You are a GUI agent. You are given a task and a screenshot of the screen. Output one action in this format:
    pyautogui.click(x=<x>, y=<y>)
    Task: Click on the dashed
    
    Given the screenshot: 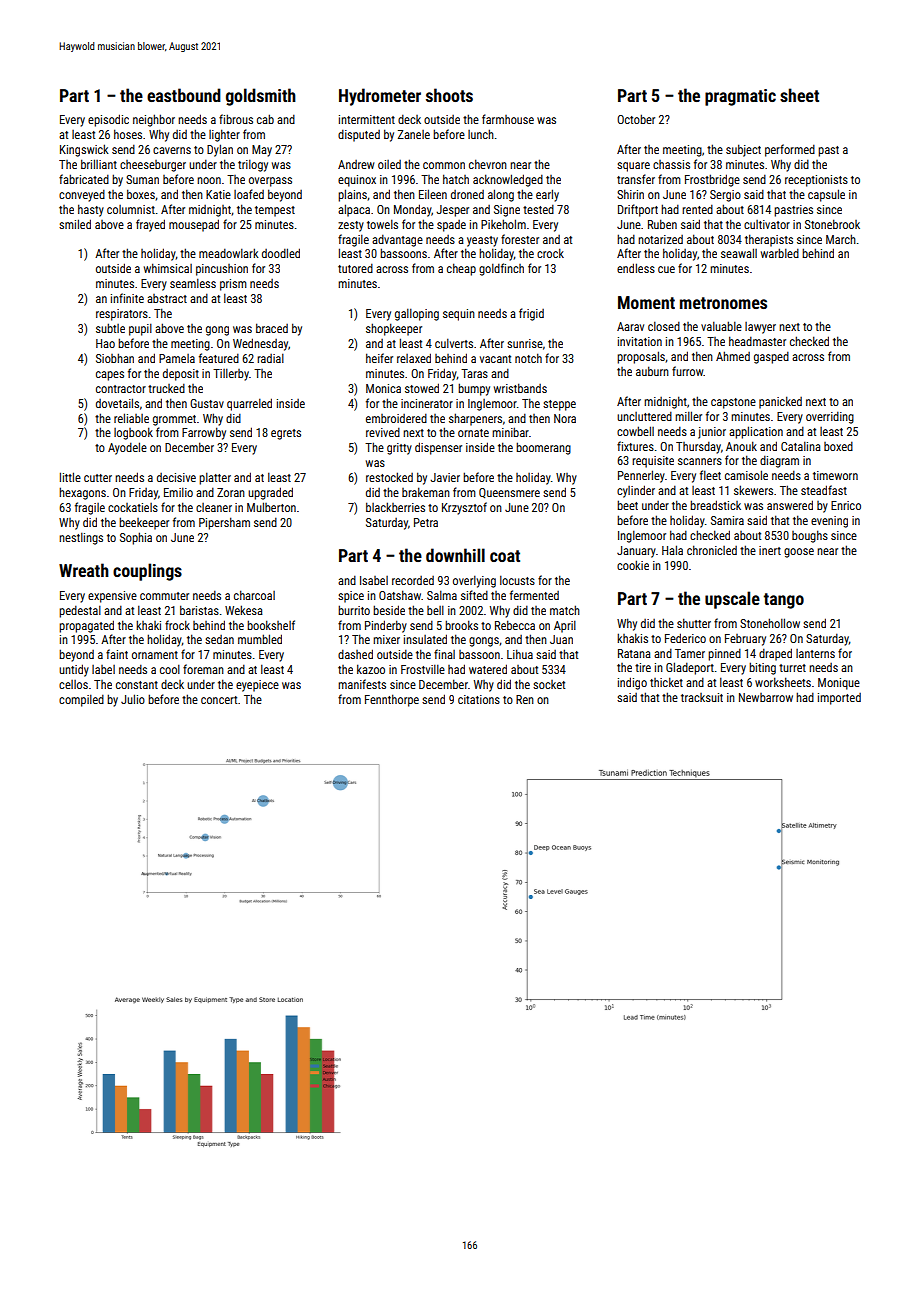 What is the action you would take?
    pyautogui.click(x=355, y=654)
